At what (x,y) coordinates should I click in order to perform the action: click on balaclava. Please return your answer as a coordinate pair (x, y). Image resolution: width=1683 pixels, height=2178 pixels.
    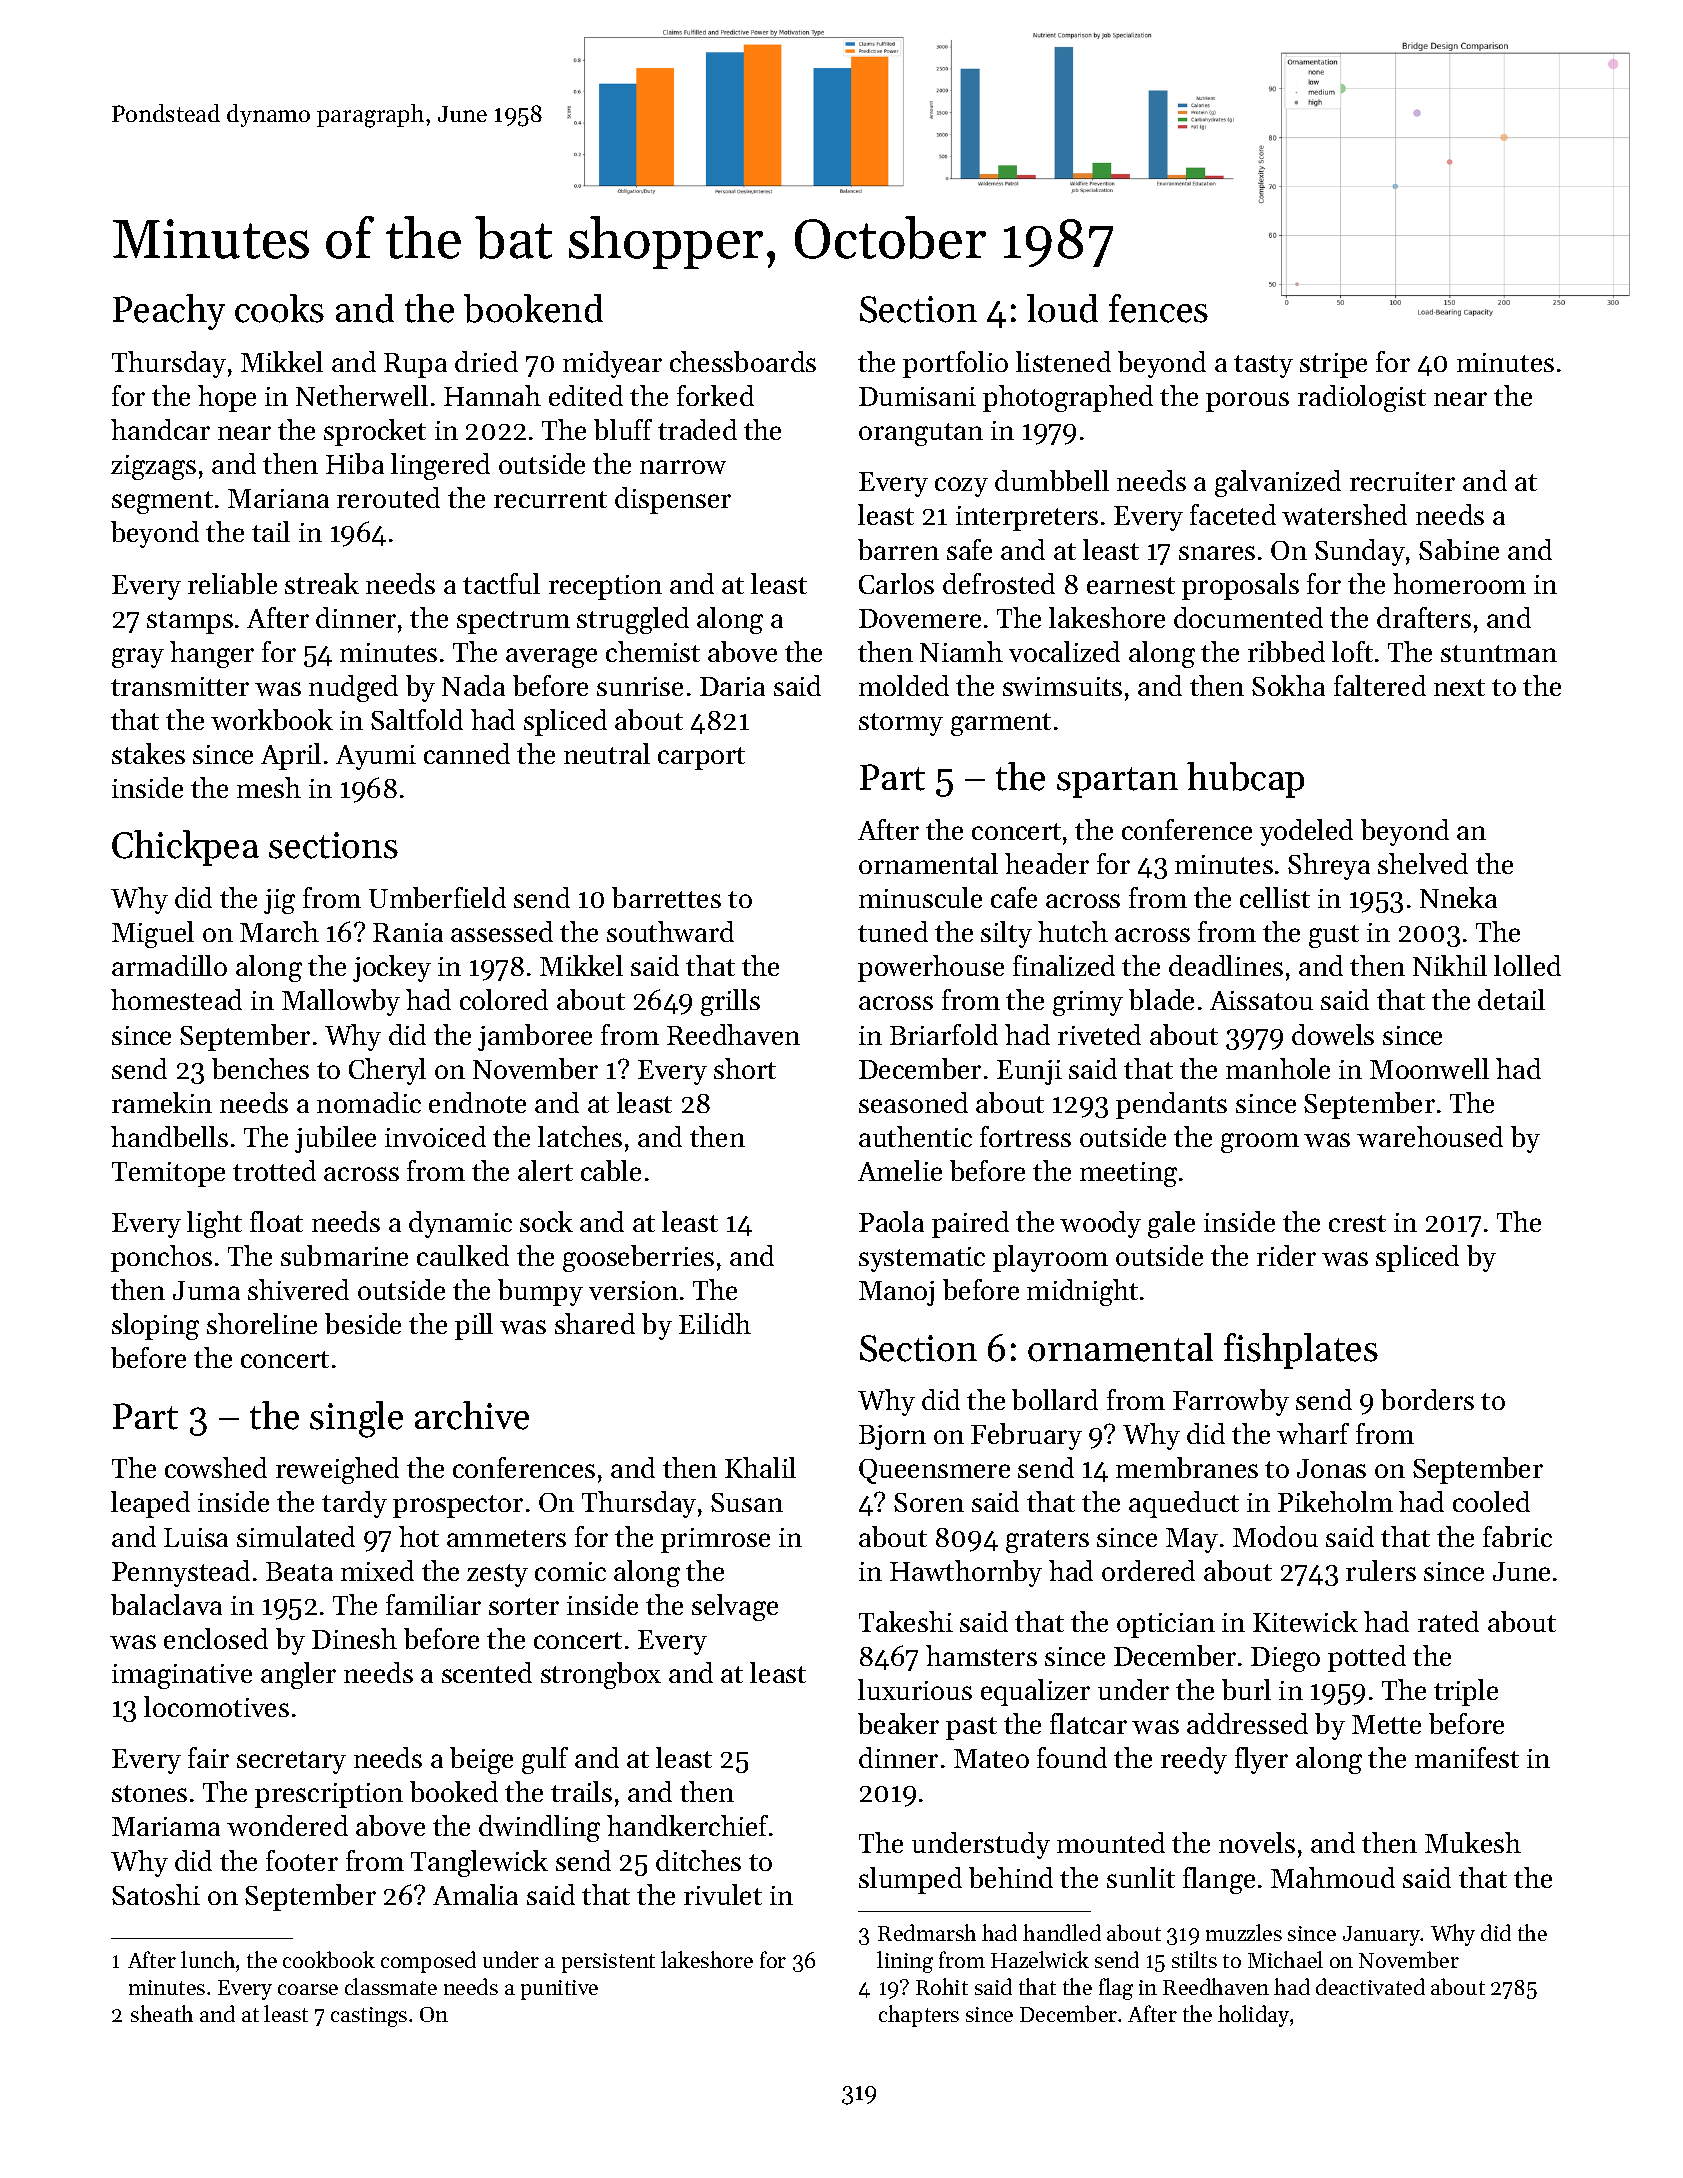
    Looking at the image, I should click on (166, 1604).
